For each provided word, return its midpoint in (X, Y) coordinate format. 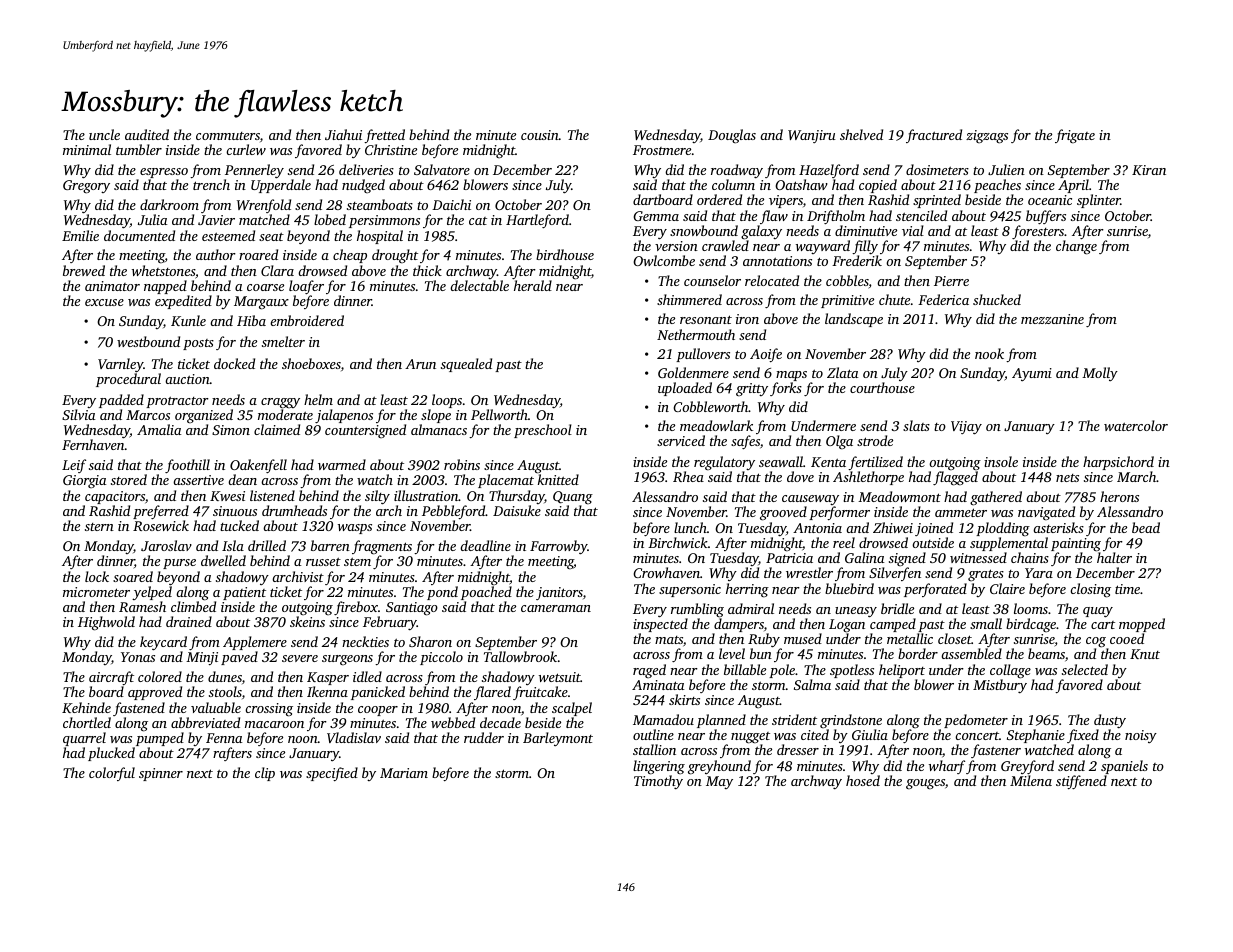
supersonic (690, 590)
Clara (277, 270)
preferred (161, 512)
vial (913, 230)
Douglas (732, 136)
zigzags (987, 137)
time (1127, 589)
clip (265, 774)
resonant (706, 319)
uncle (104, 134)
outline (653, 734)
